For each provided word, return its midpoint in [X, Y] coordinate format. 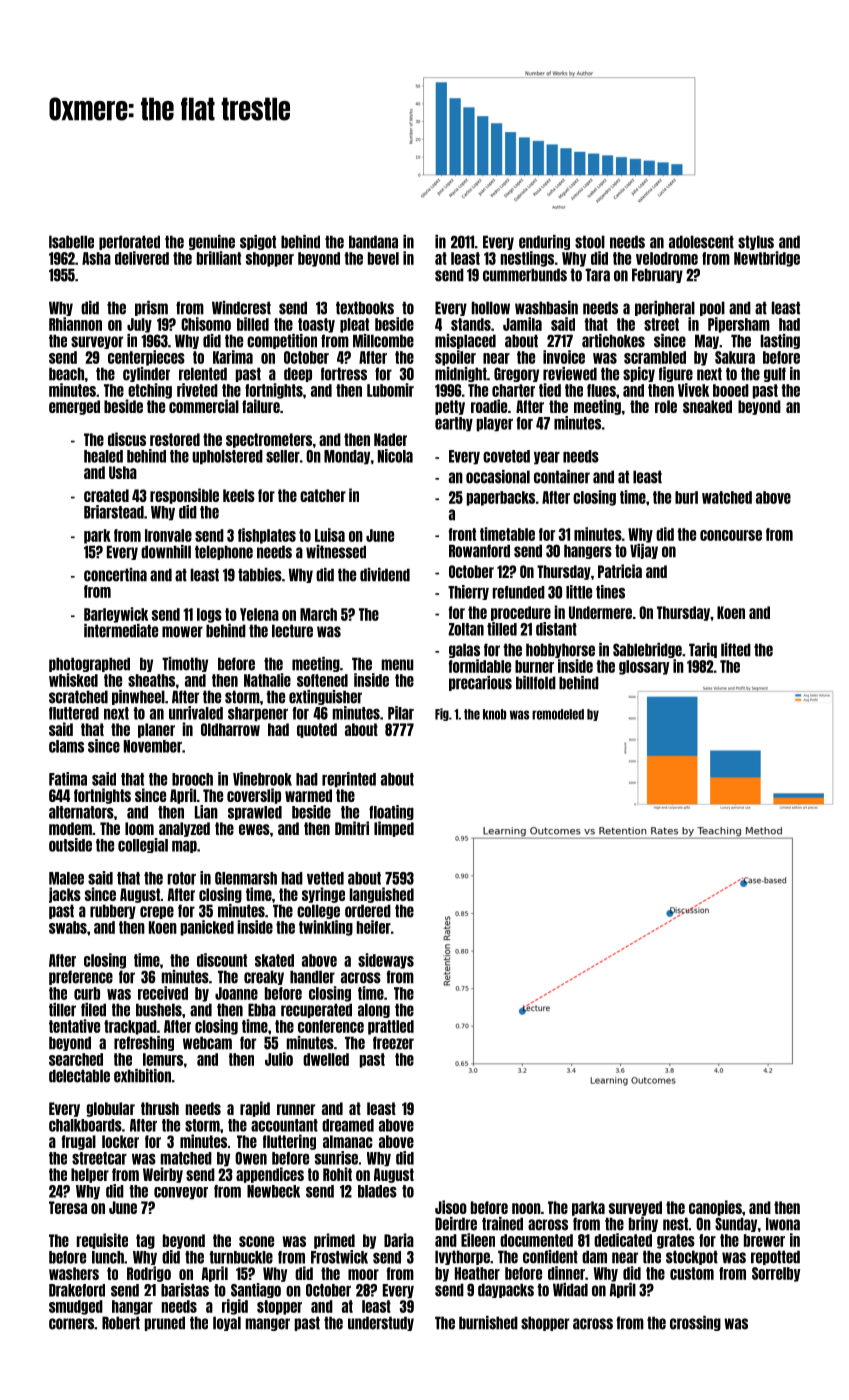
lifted [736, 650]
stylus [756, 242]
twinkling [326, 928]
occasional [498, 477]
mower [182, 632]
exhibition [142, 1076]
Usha [123, 472]
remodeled [558, 714]
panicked [207, 928]
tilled [502, 629]
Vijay [644, 551]
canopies [715, 1208]
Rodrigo [149, 1274]
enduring [544, 242]
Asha [96, 258]
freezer [393, 1043]
